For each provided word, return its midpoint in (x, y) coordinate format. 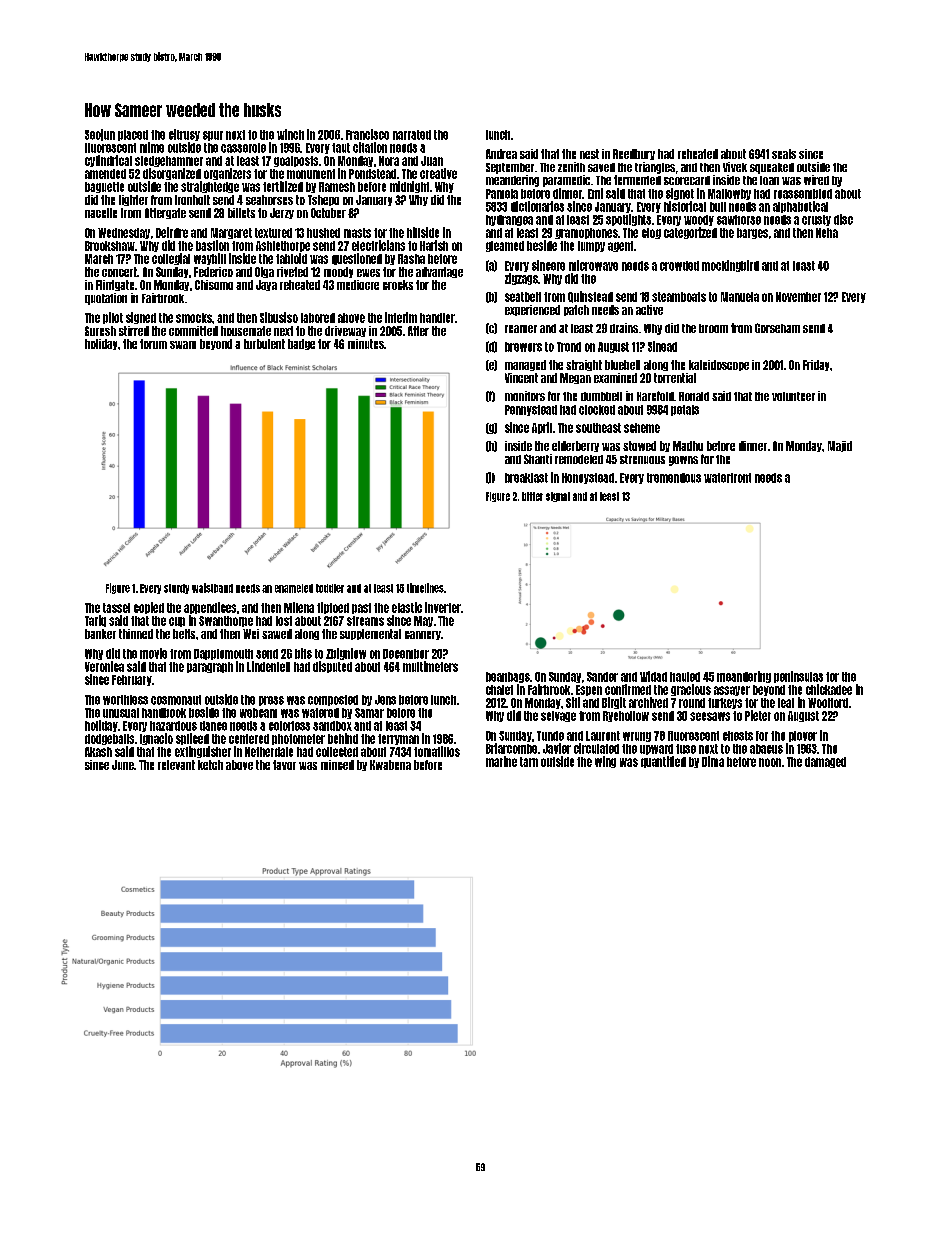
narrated (412, 135)
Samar (369, 713)
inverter (443, 607)
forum (153, 344)
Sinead (662, 346)
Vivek (735, 167)
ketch (210, 765)
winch (290, 134)
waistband (212, 588)
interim (401, 317)
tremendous (674, 478)
